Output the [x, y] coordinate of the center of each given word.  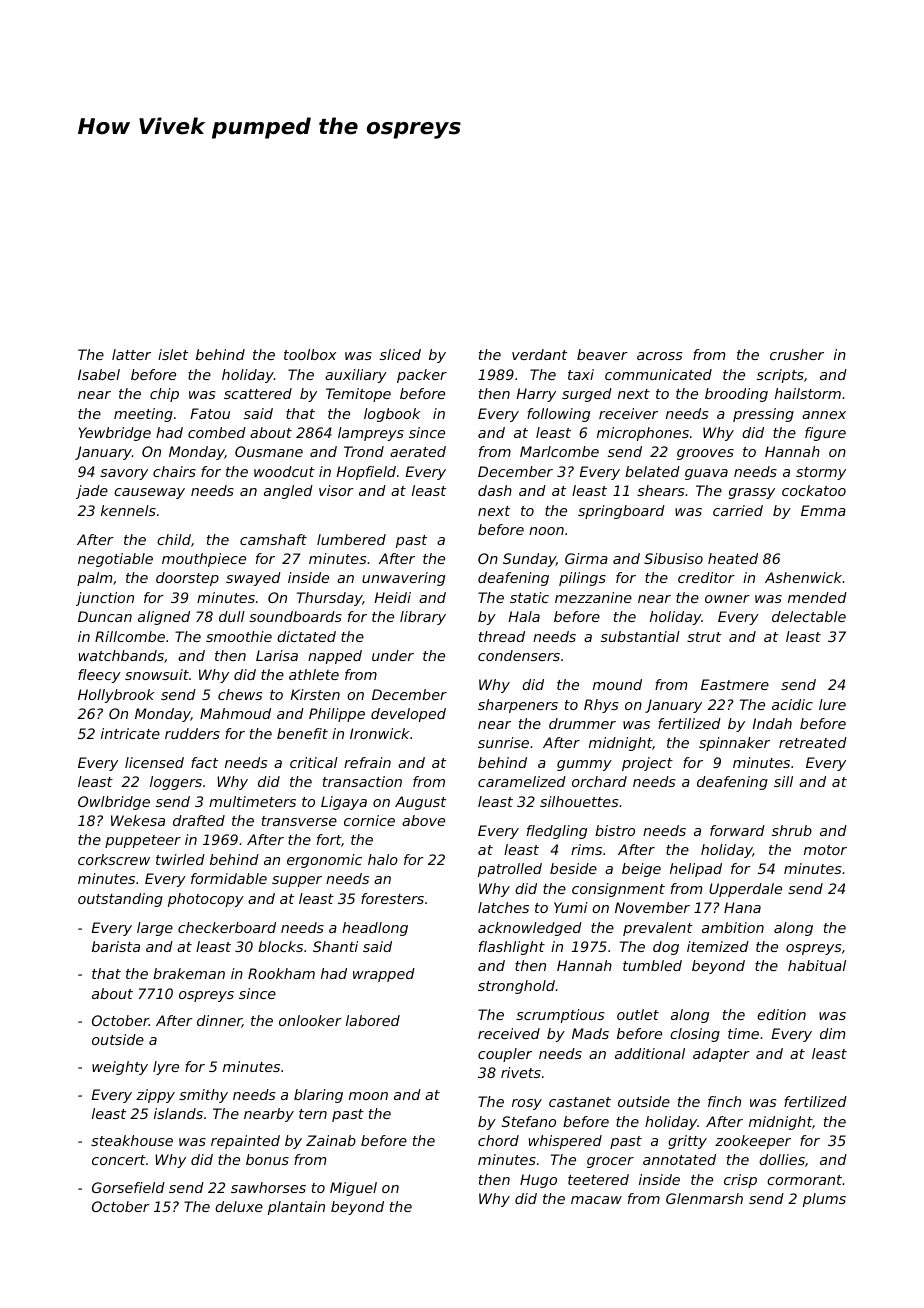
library [423, 618]
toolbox [310, 354]
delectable [809, 616]
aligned [164, 618]
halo [383, 859]
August [420, 803]
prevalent [658, 929]
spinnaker [734, 744]
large [155, 929]
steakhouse [132, 1140]
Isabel [99, 374]
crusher [797, 354]
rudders [192, 733]
